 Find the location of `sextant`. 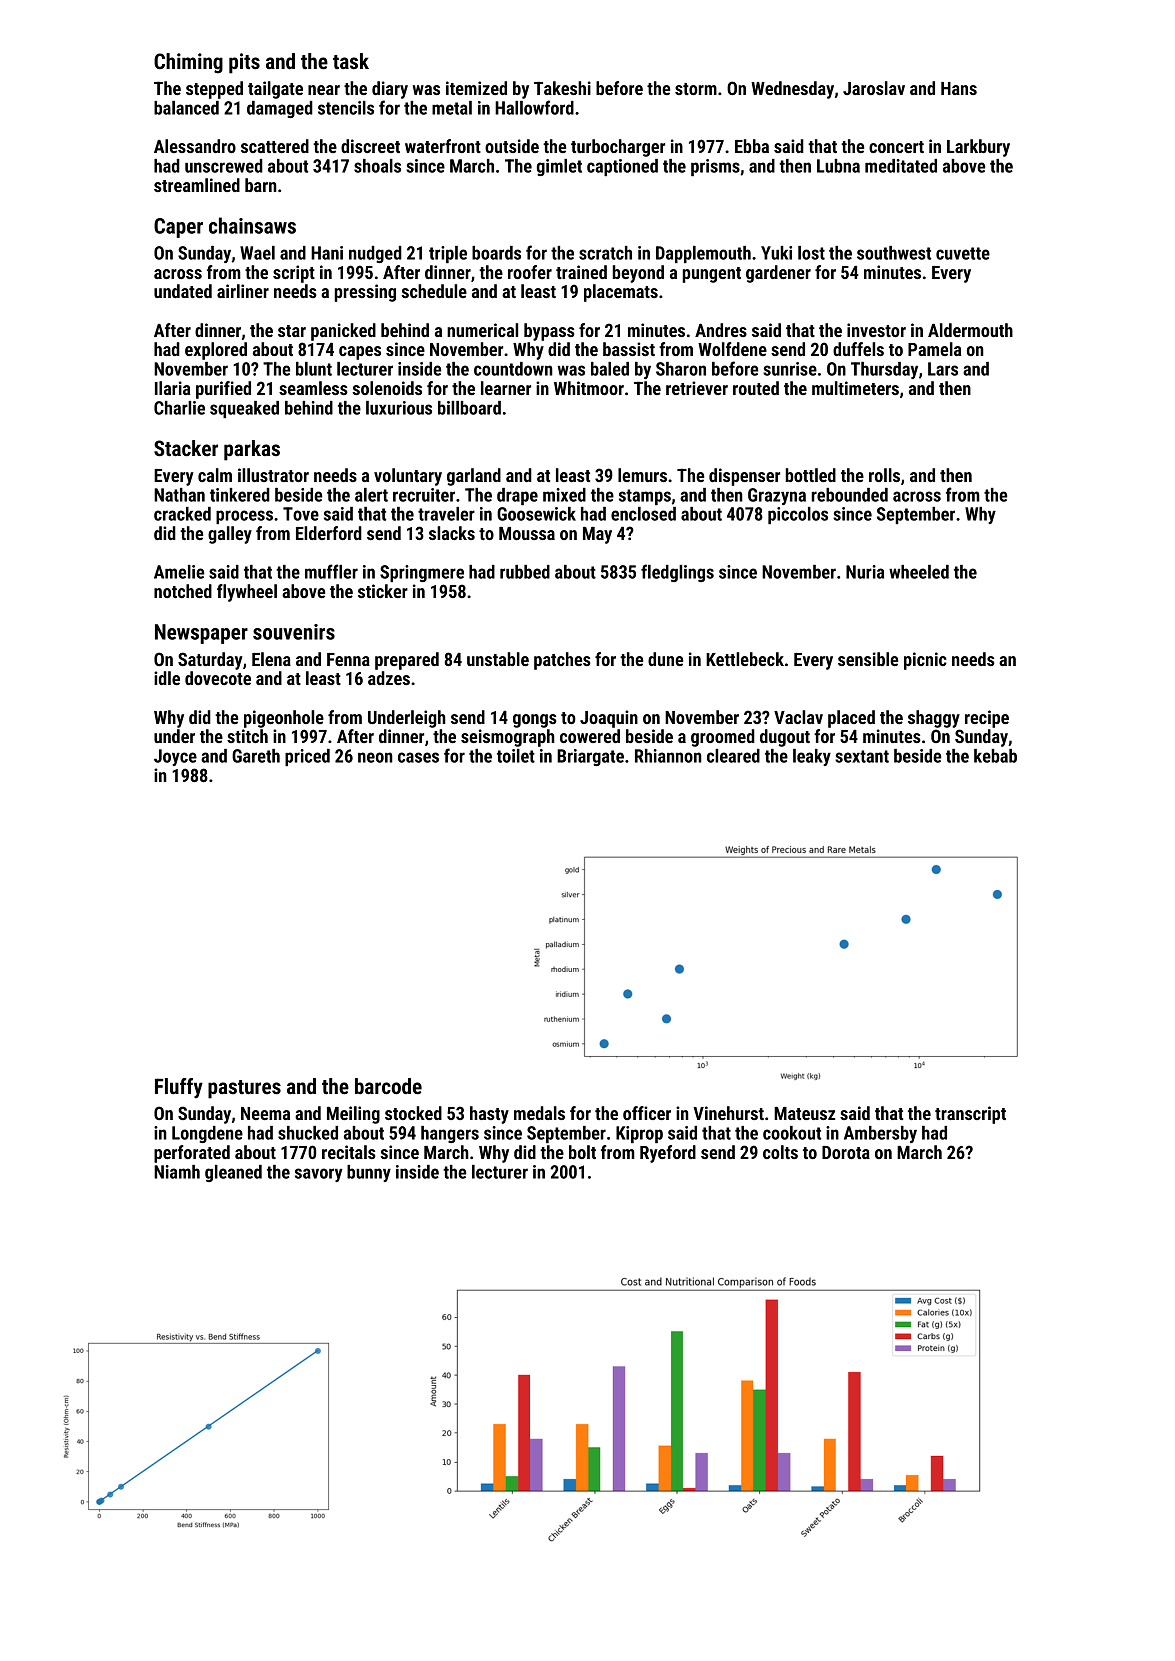

sextant is located at coordinates (862, 756).
